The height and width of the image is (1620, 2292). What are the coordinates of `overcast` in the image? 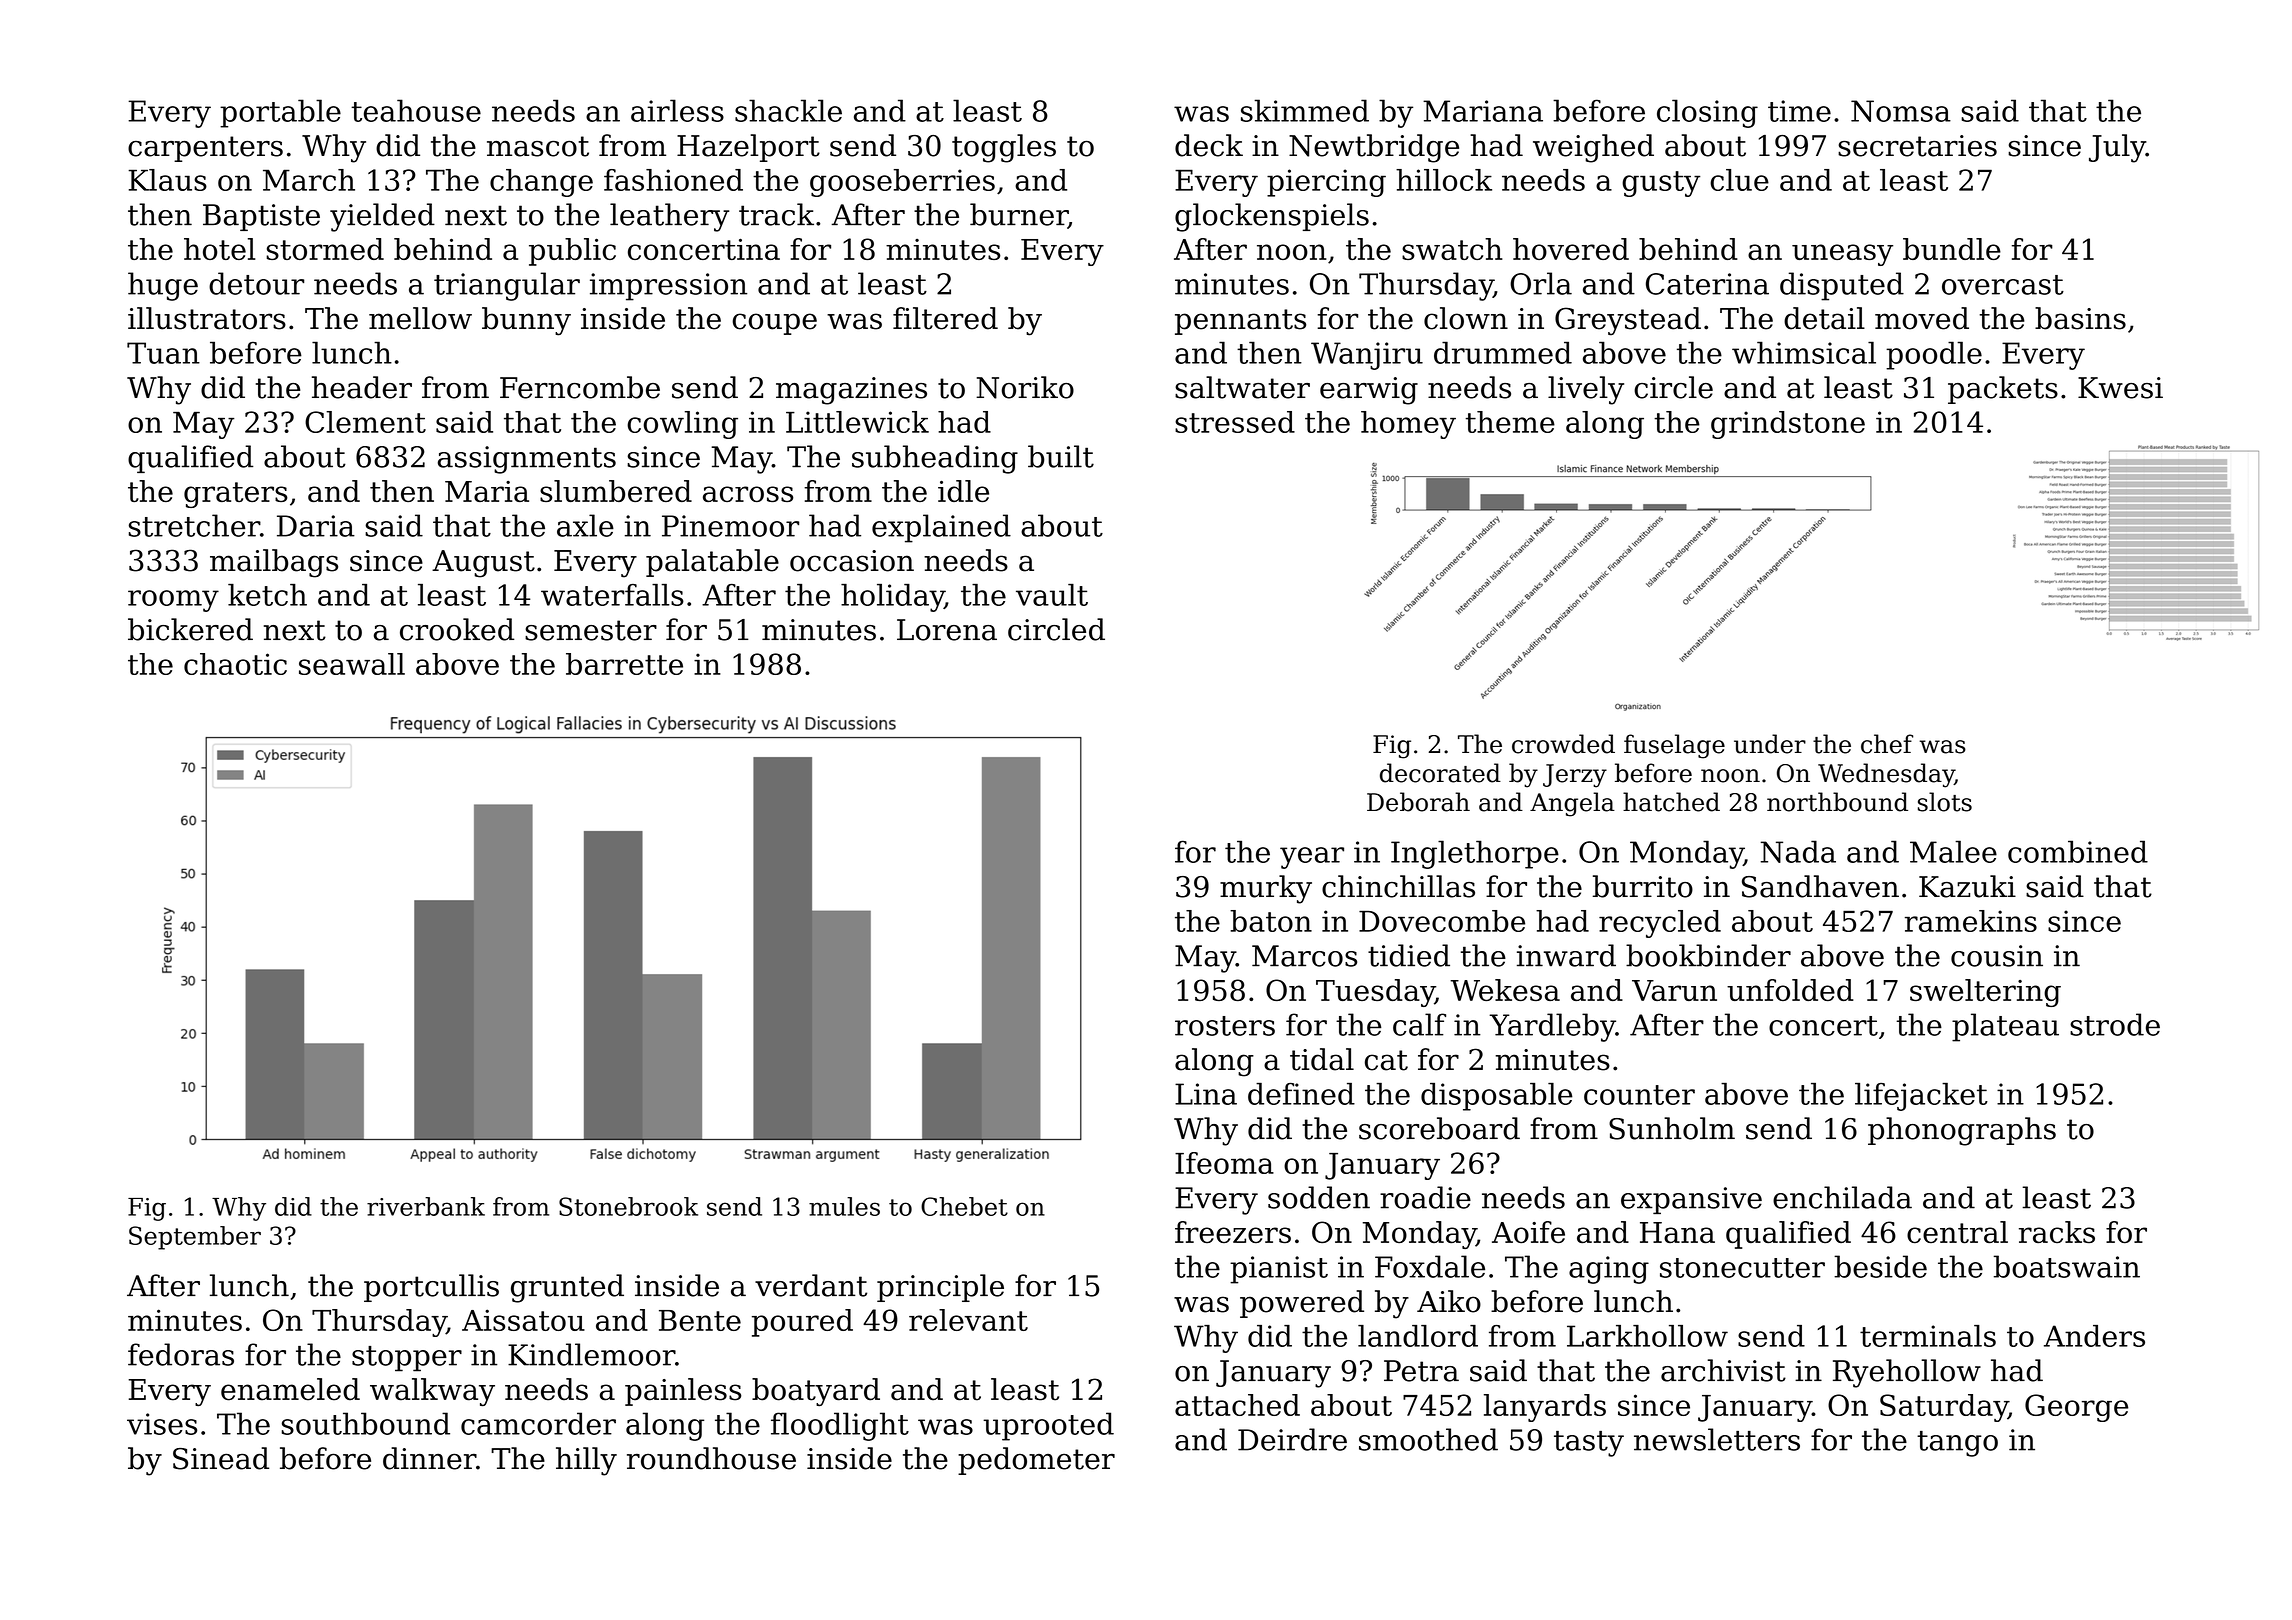 It's located at (2003, 285).
